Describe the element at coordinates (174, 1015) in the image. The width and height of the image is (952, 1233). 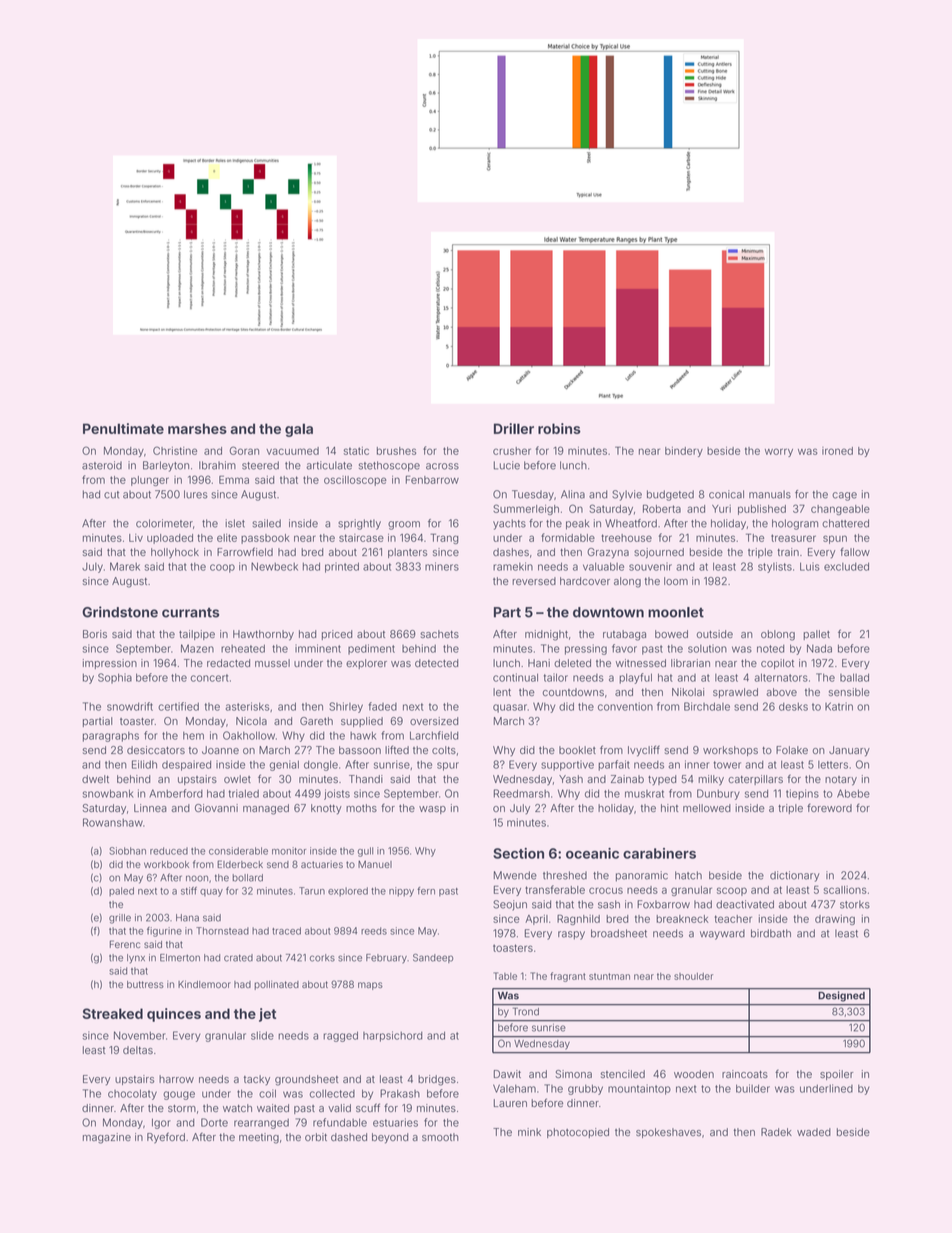
I see `quinces` at that location.
